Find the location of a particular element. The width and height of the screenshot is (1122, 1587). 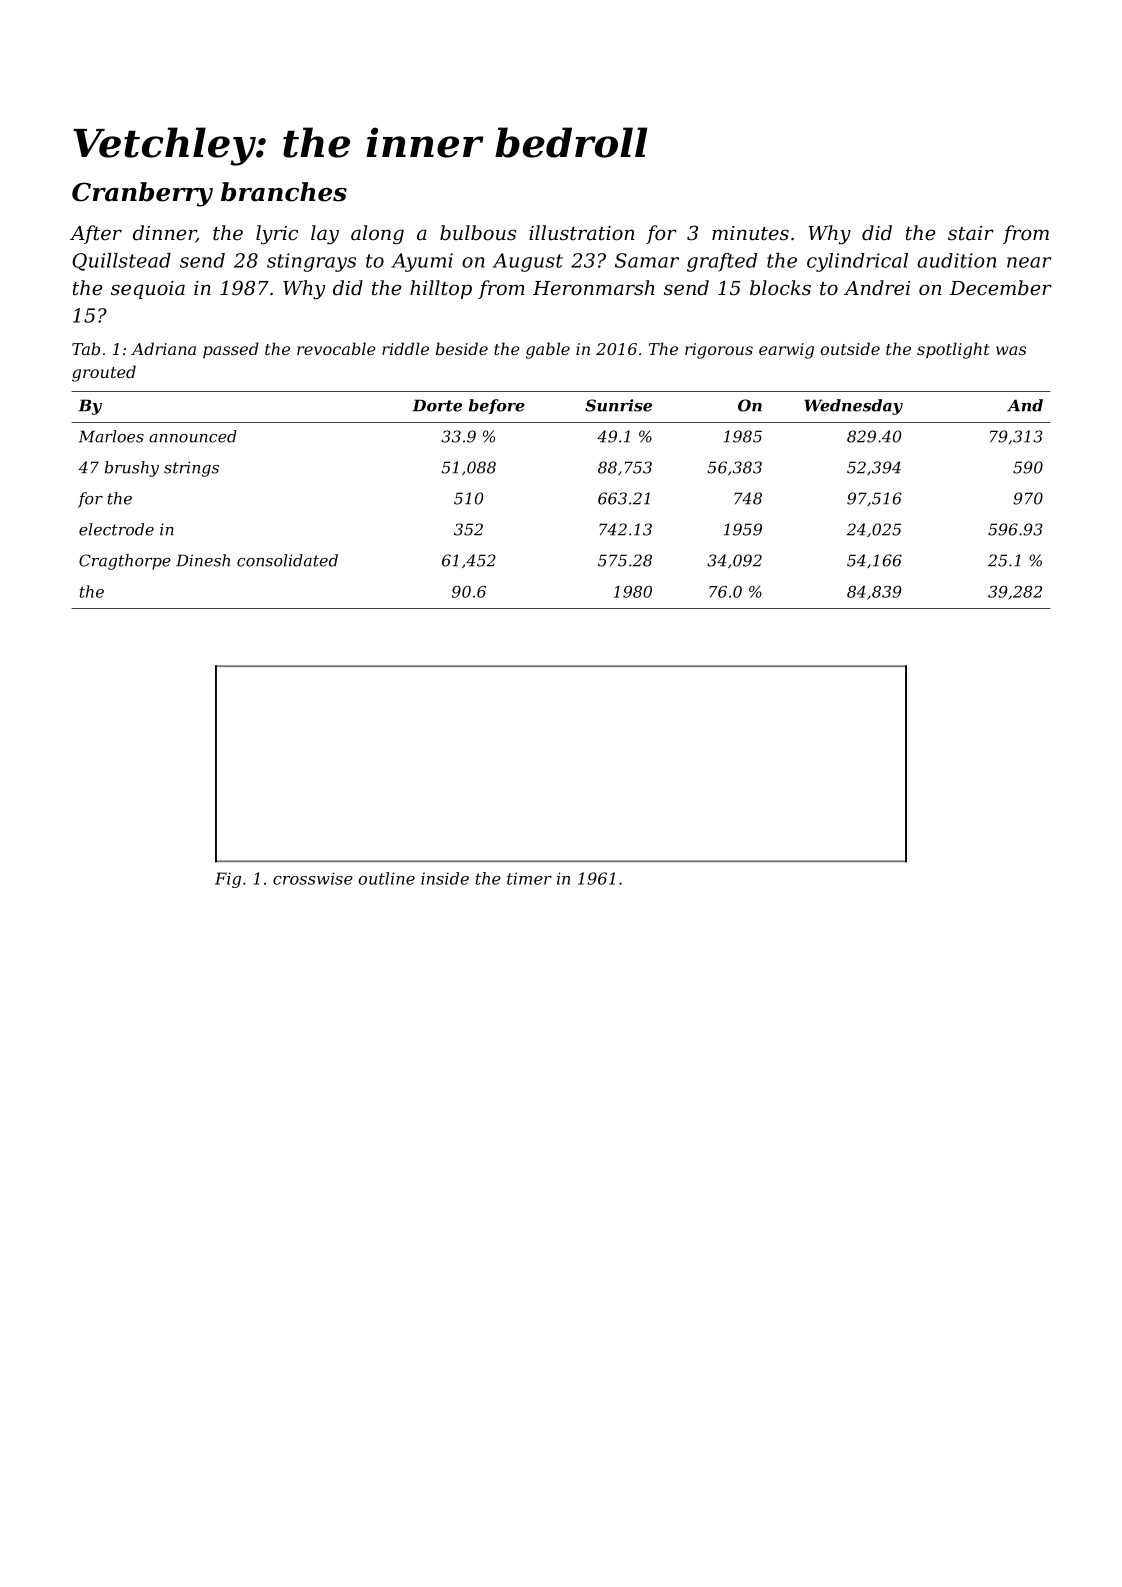

August is located at coordinates (528, 262).
